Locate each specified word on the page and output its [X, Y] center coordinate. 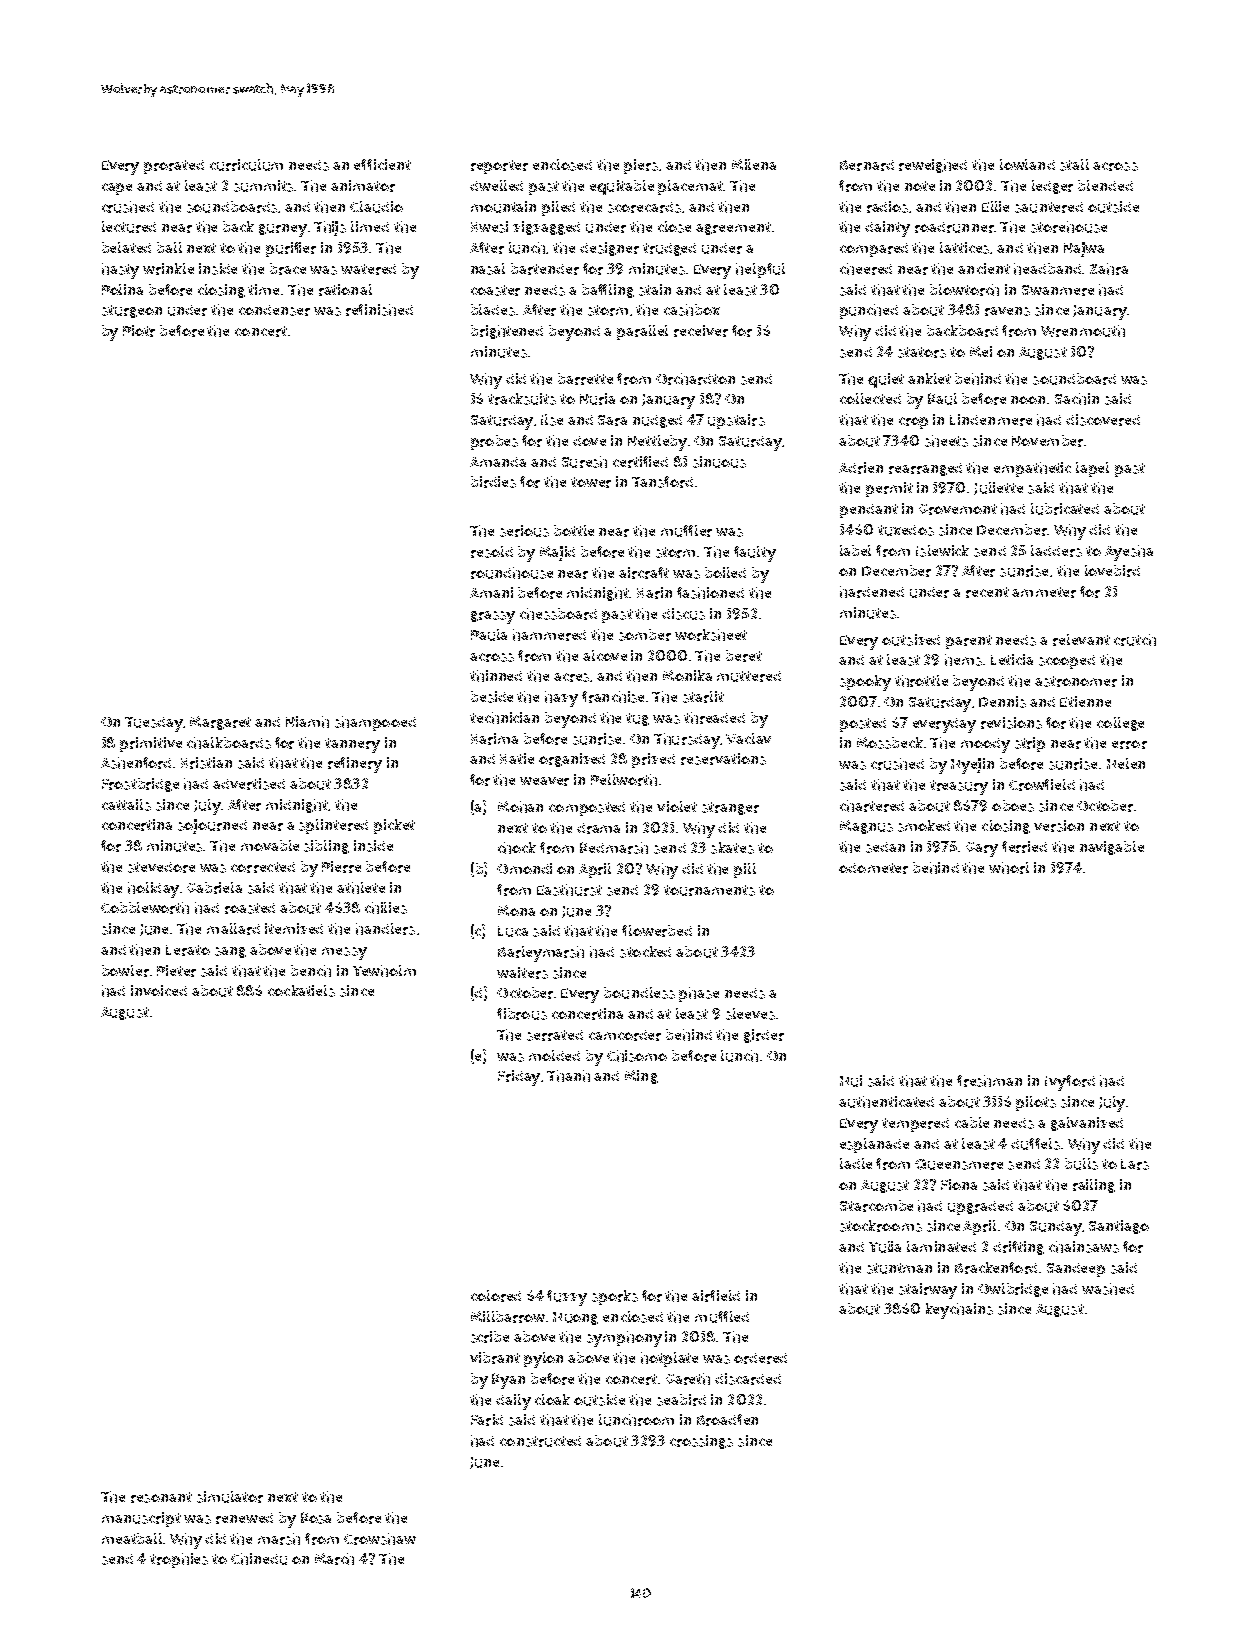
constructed [540, 1441]
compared [874, 250]
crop [913, 423]
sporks [615, 1297]
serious [524, 531]
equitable [622, 187]
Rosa [316, 1518]
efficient [382, 164]
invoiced [159, 990]
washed [1108, 1289]
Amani [491, 592]
